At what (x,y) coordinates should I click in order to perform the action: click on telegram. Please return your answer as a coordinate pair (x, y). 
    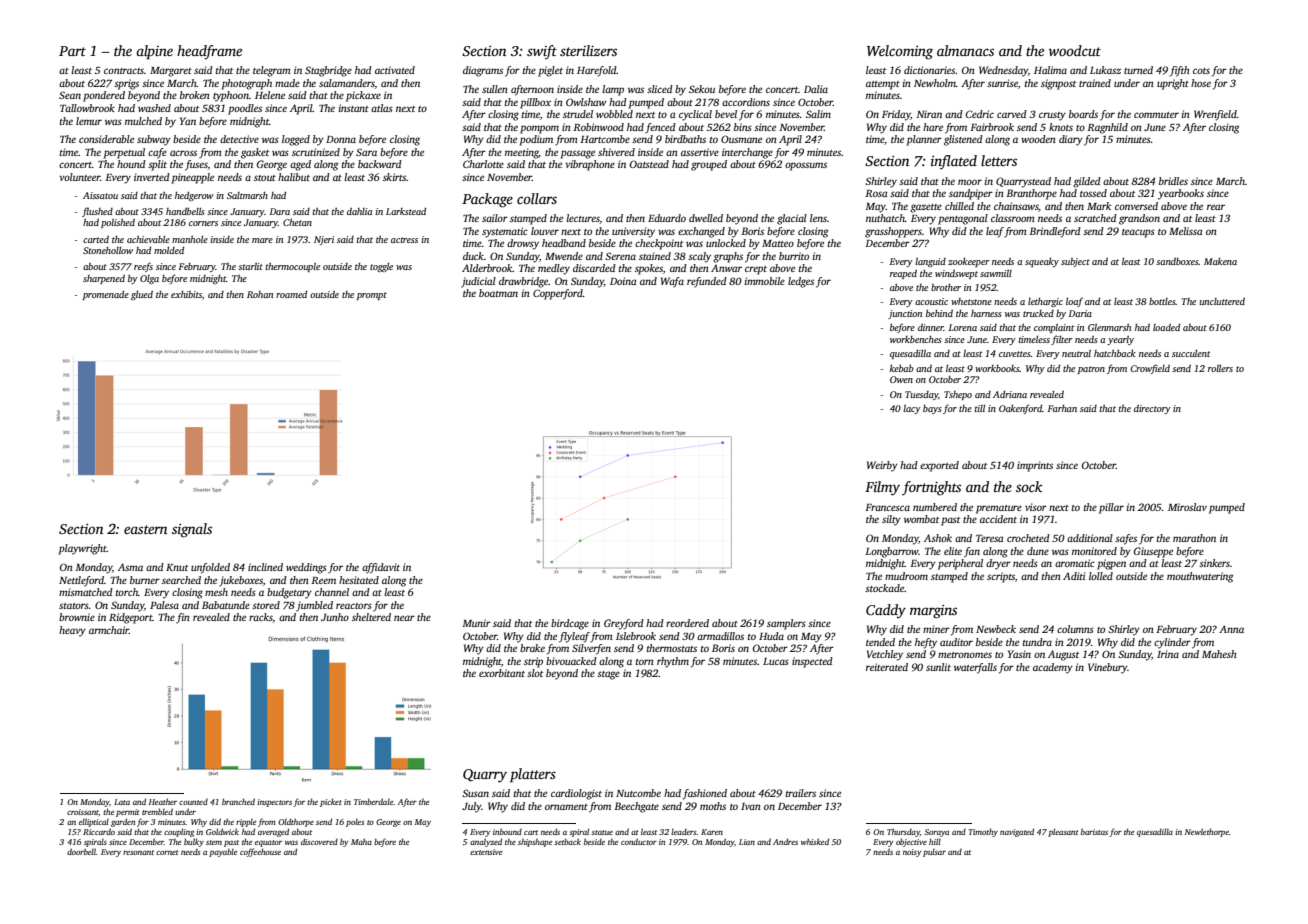
    Looking at the image, I should click on (272, 71).
